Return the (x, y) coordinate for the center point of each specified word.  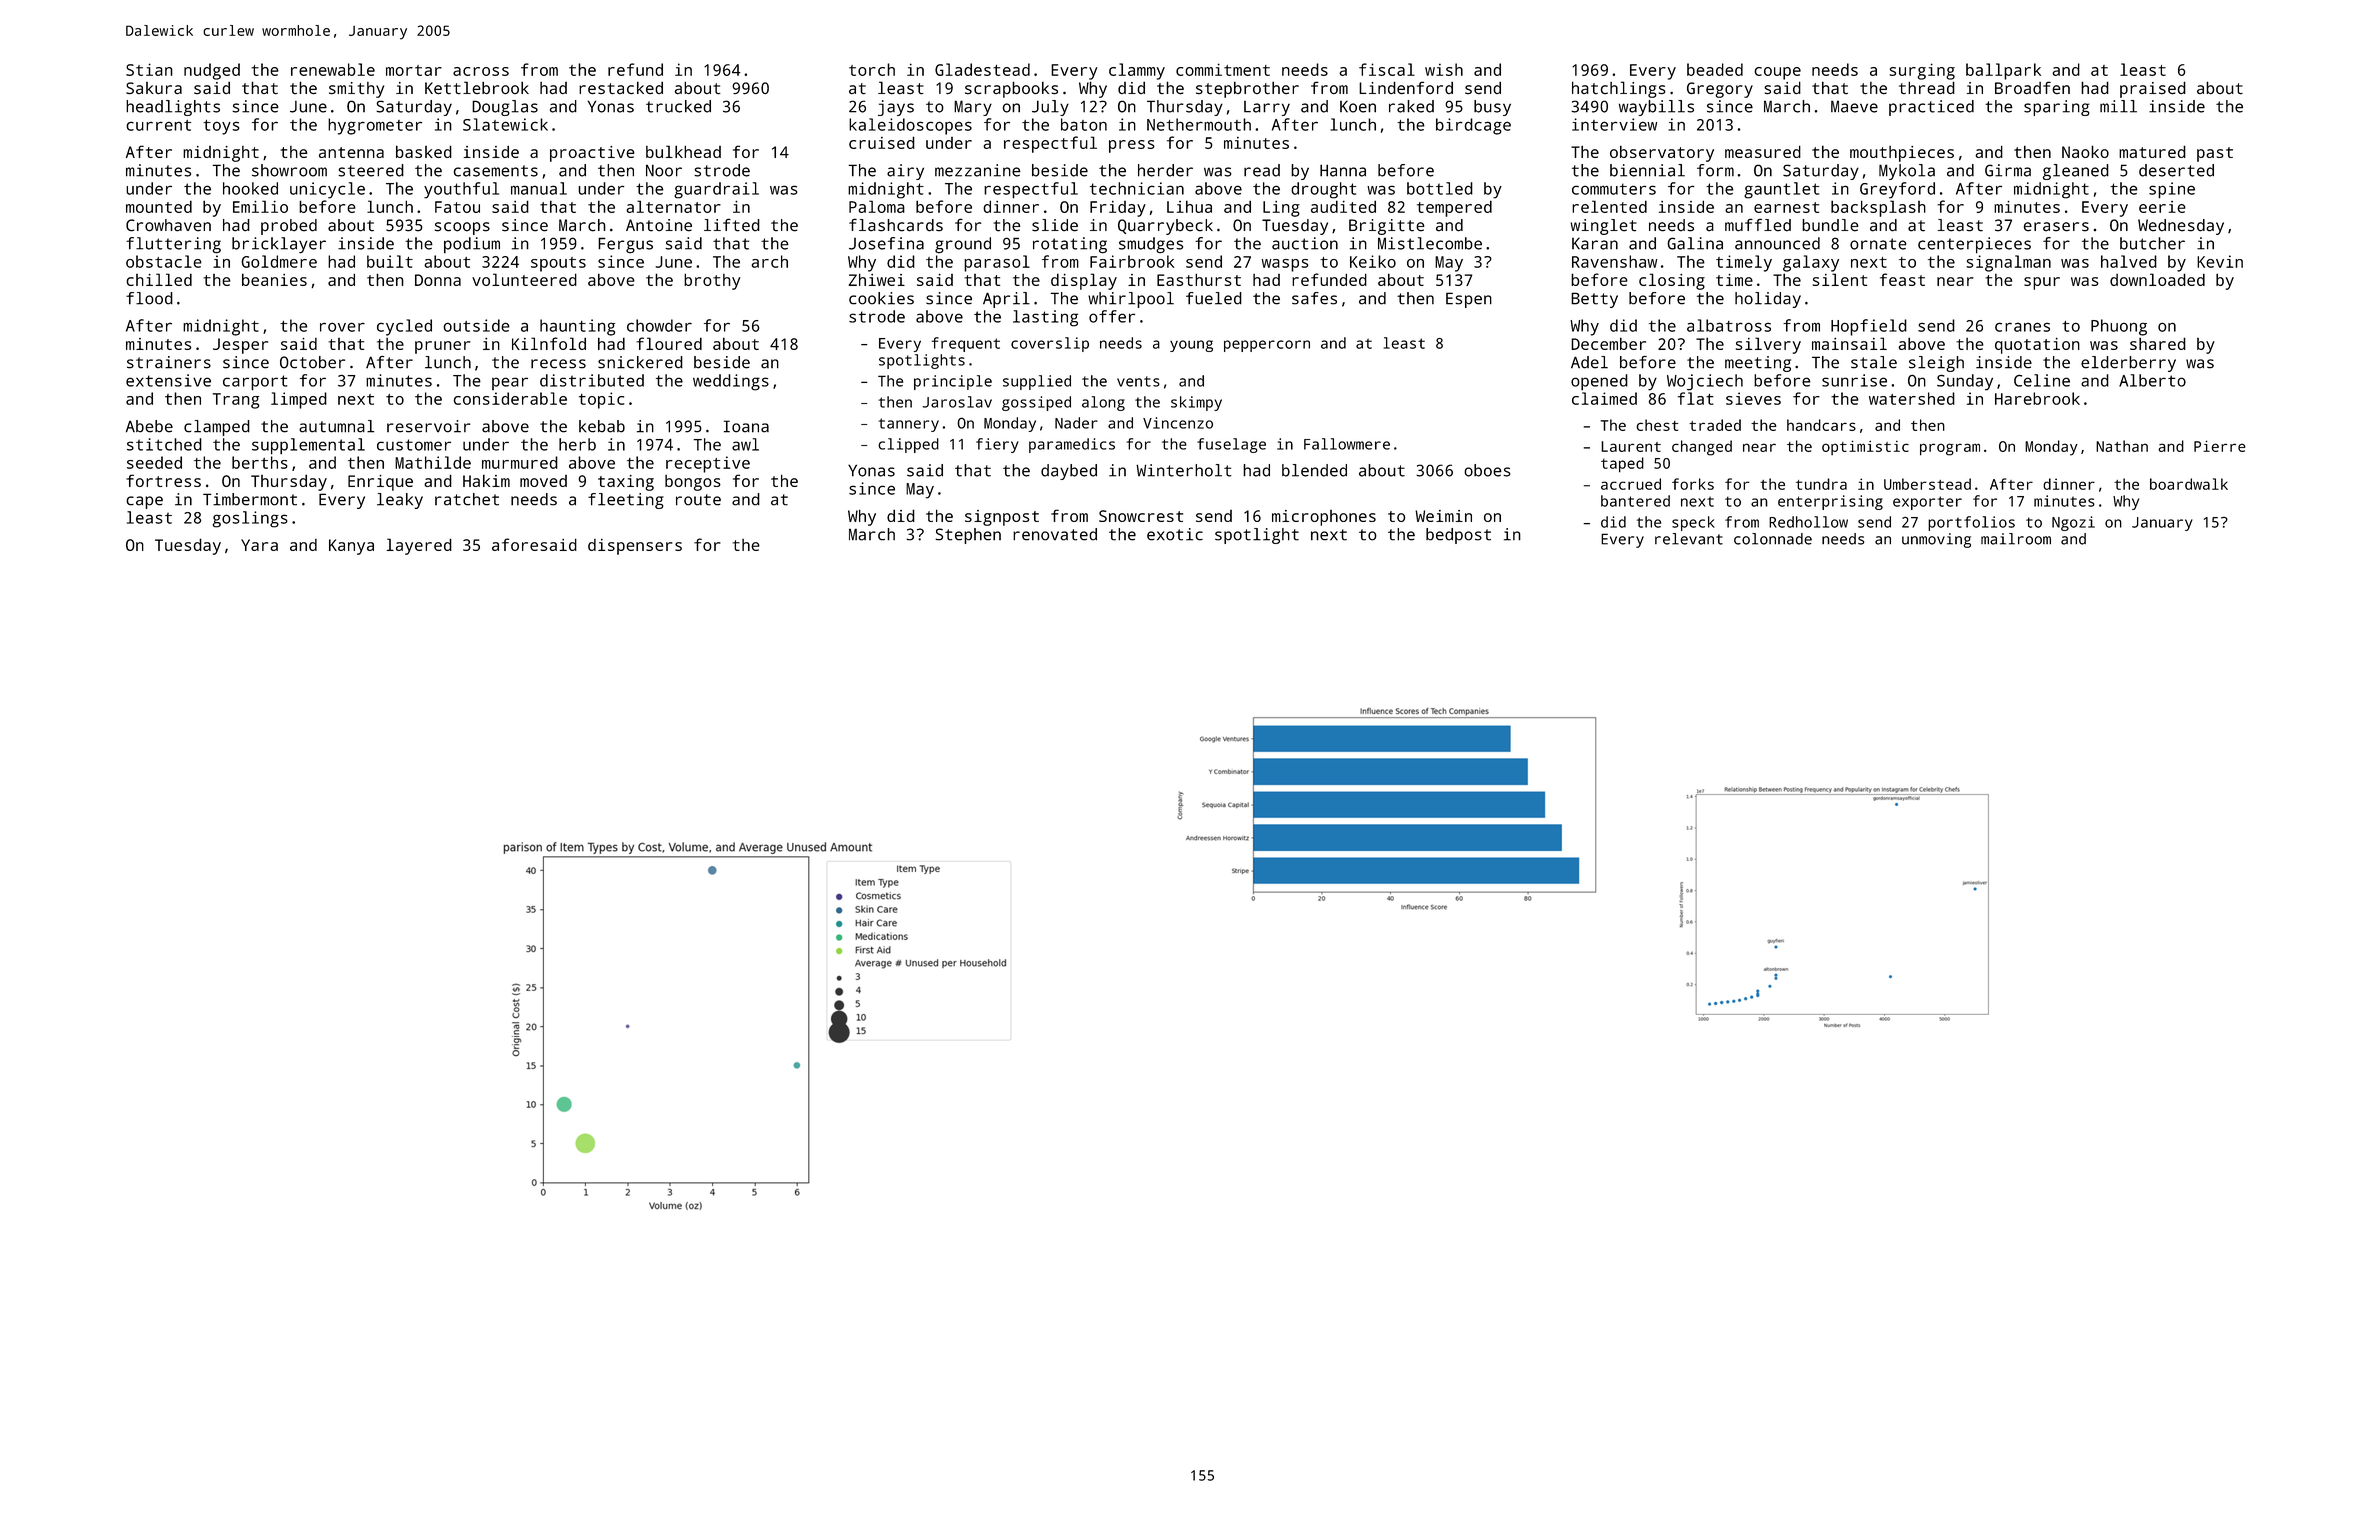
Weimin (1443, 516)
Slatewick (505, 124)
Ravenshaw (1614, 261)
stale (1874, 362)
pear (510, 383)
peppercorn (1267, 346)
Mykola (1907, 172)
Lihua (1189, 206)
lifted (732, 225)
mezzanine (978, 170)
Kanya (351, 547)
